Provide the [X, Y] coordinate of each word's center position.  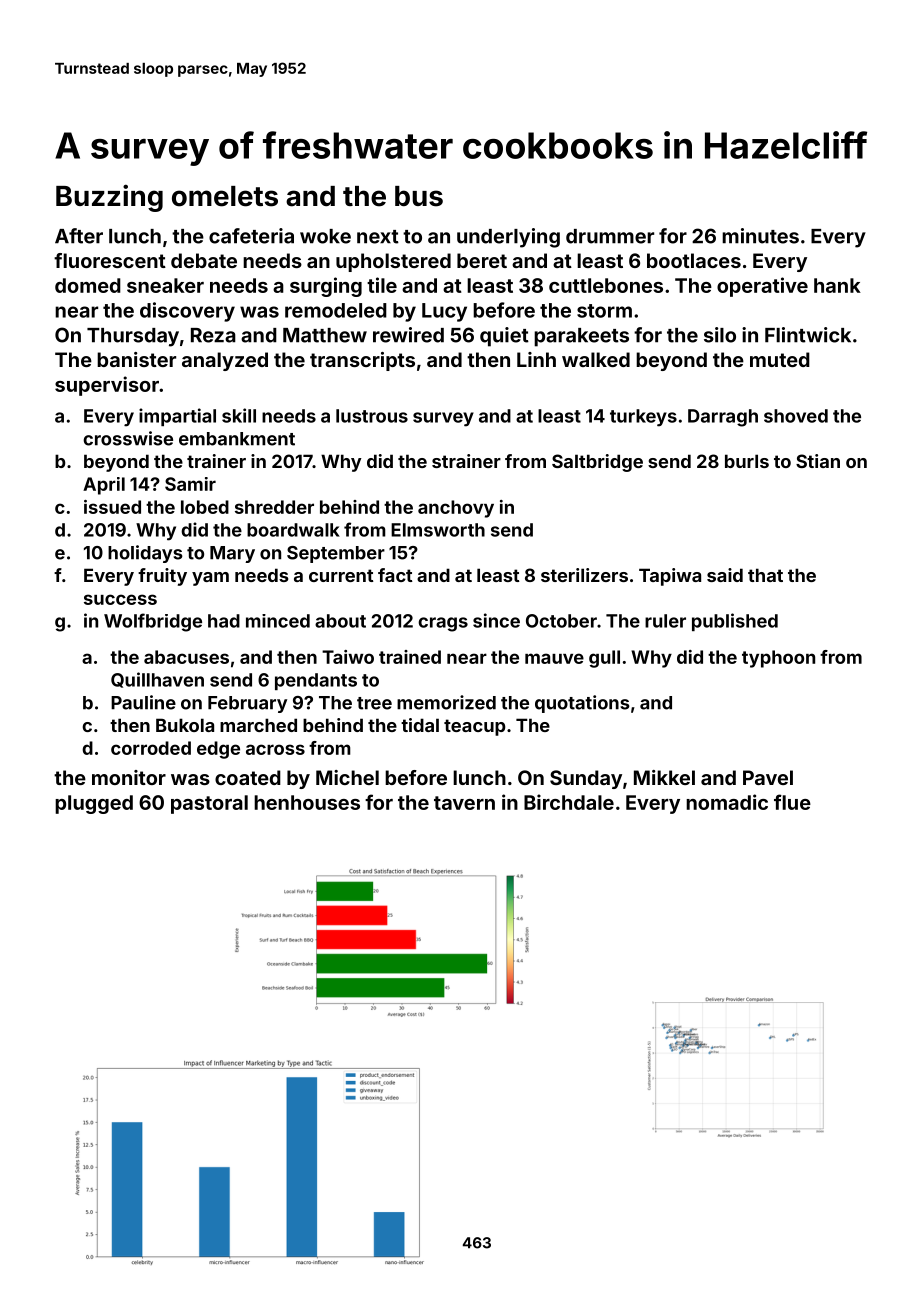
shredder [274, 507]
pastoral [209, 804]
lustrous [372, 416]
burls [747, 461]
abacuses [186, 657]
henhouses [307, 802]
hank [837, 285]
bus [419, 196]
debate [204, 260]
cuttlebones [606, 285]
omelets [225, 196]
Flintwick [808, 335]
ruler [665, 621]
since [496, 620]
